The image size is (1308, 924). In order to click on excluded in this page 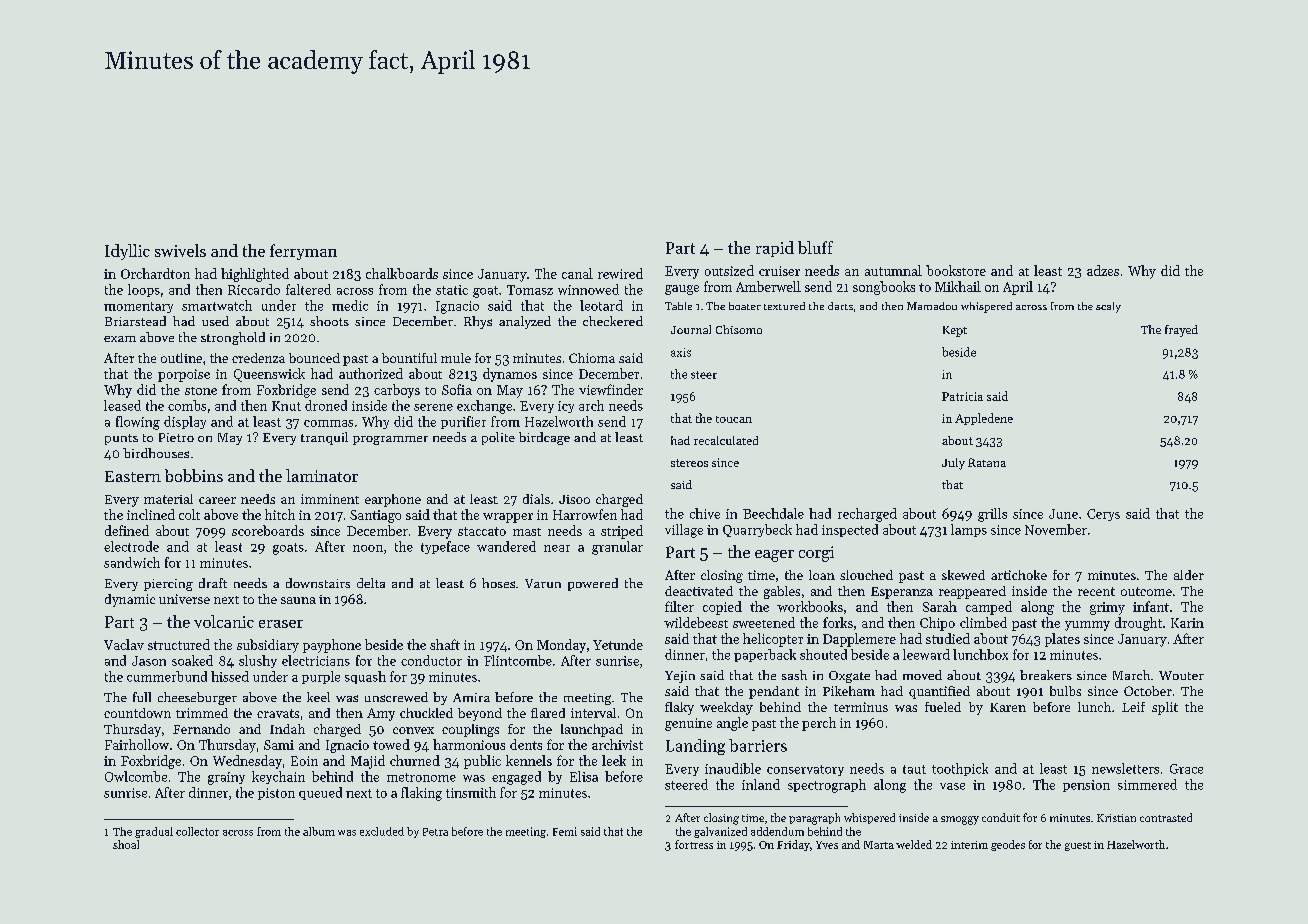, I will do `click(382, 831)`.
